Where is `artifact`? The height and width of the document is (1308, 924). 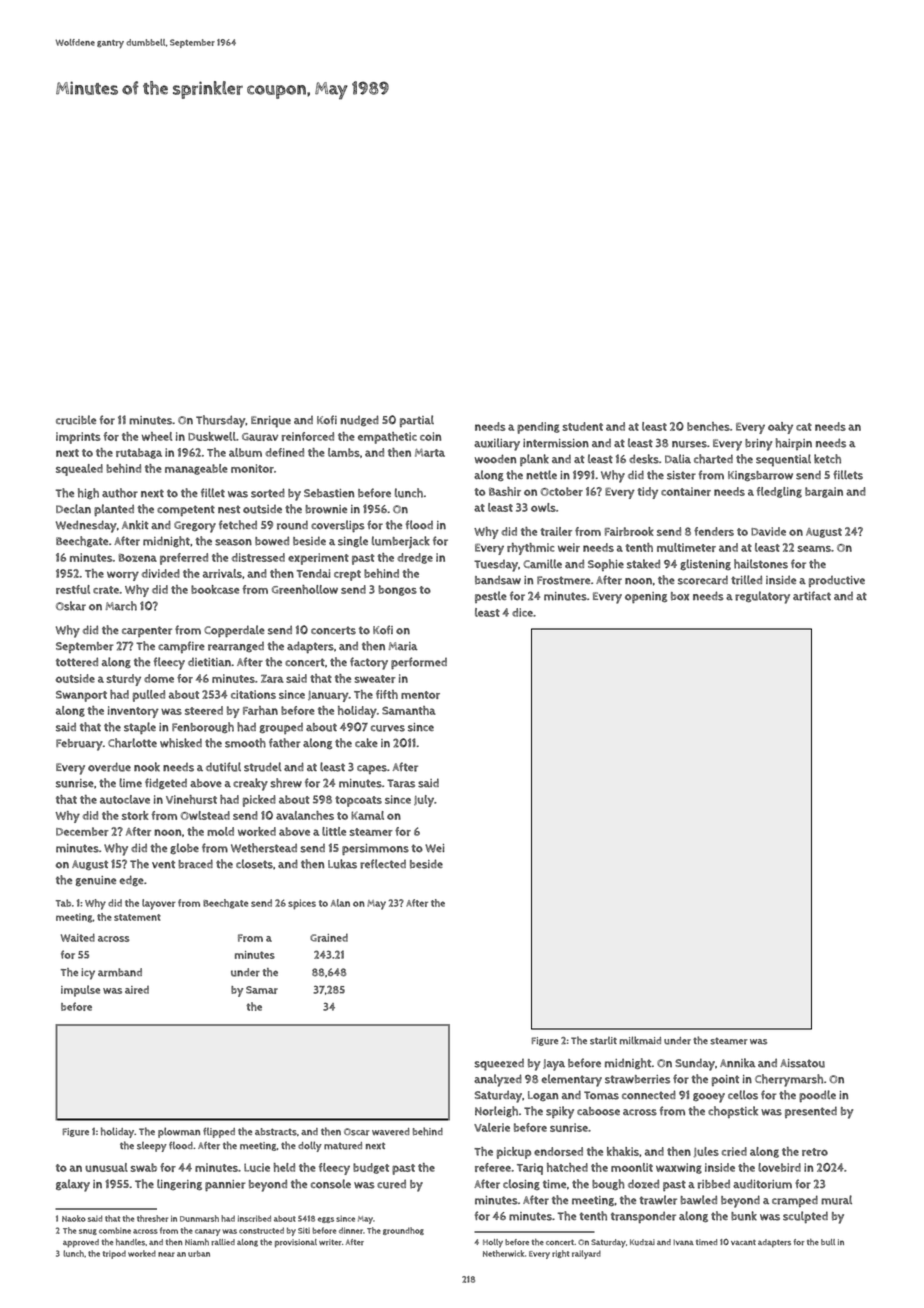
artifact is located at coordinates (812, 596).
